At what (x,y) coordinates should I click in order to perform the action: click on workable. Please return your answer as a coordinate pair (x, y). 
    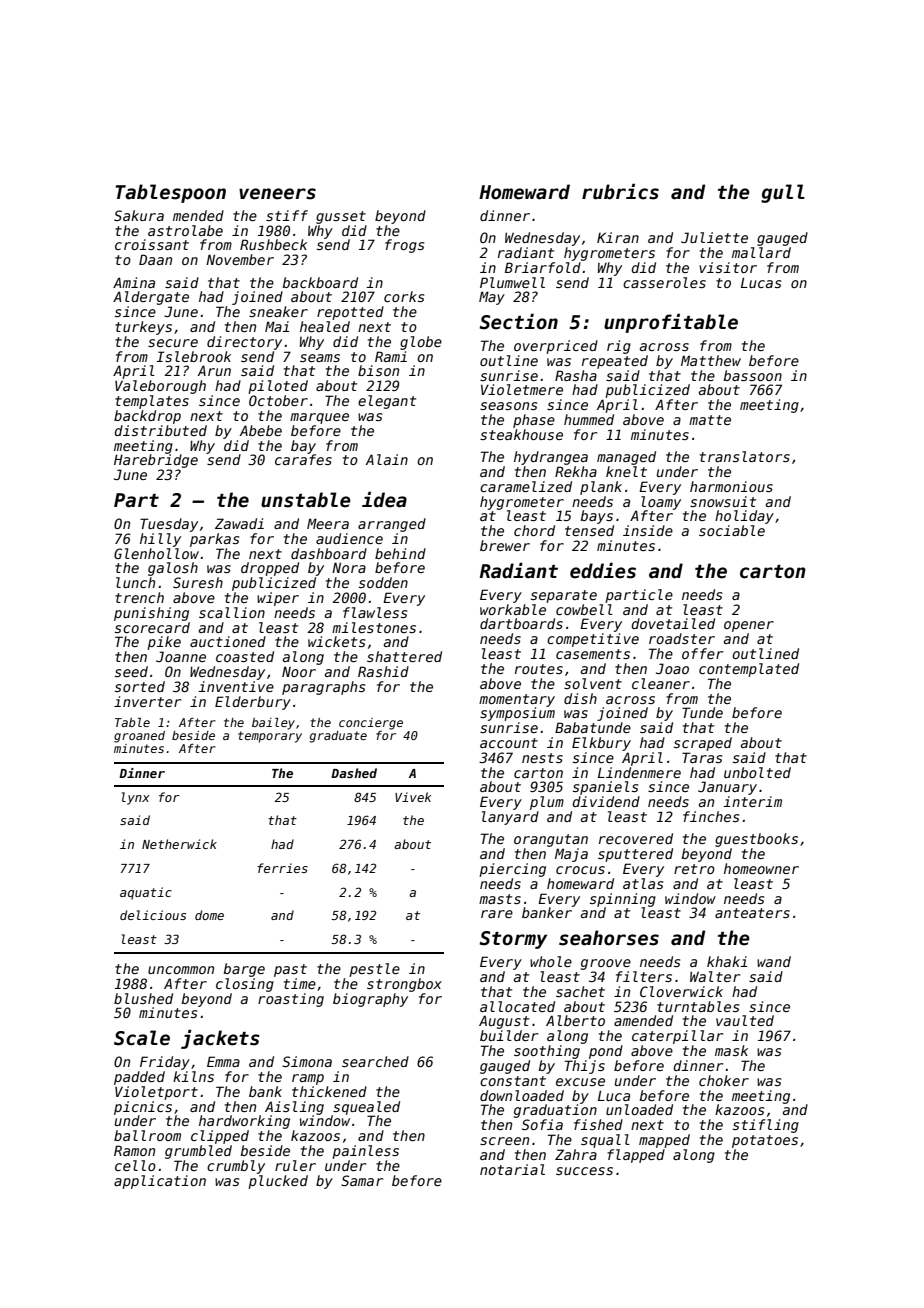
    Looking at the image, I should click on (513, 609).
